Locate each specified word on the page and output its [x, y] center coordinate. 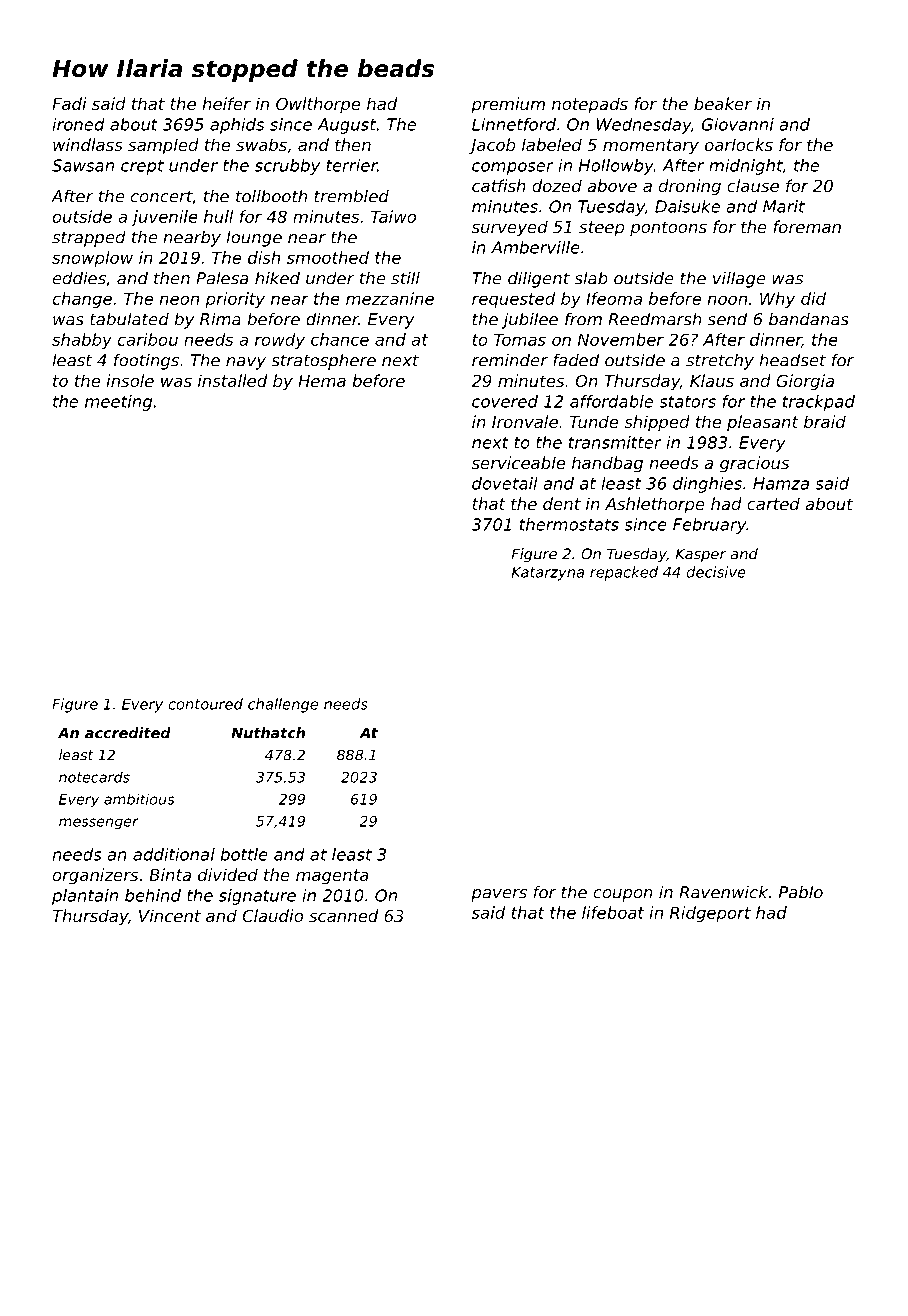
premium [508, 105]
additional [174, 854]
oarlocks [739, 144]
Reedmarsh [655, 319]
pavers [499, 895]
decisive [716, 572]
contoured [205, 704]
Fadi [69, 103]
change [82, 300]
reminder [510, 360]
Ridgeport [710, 914]
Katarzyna [548, 574]
